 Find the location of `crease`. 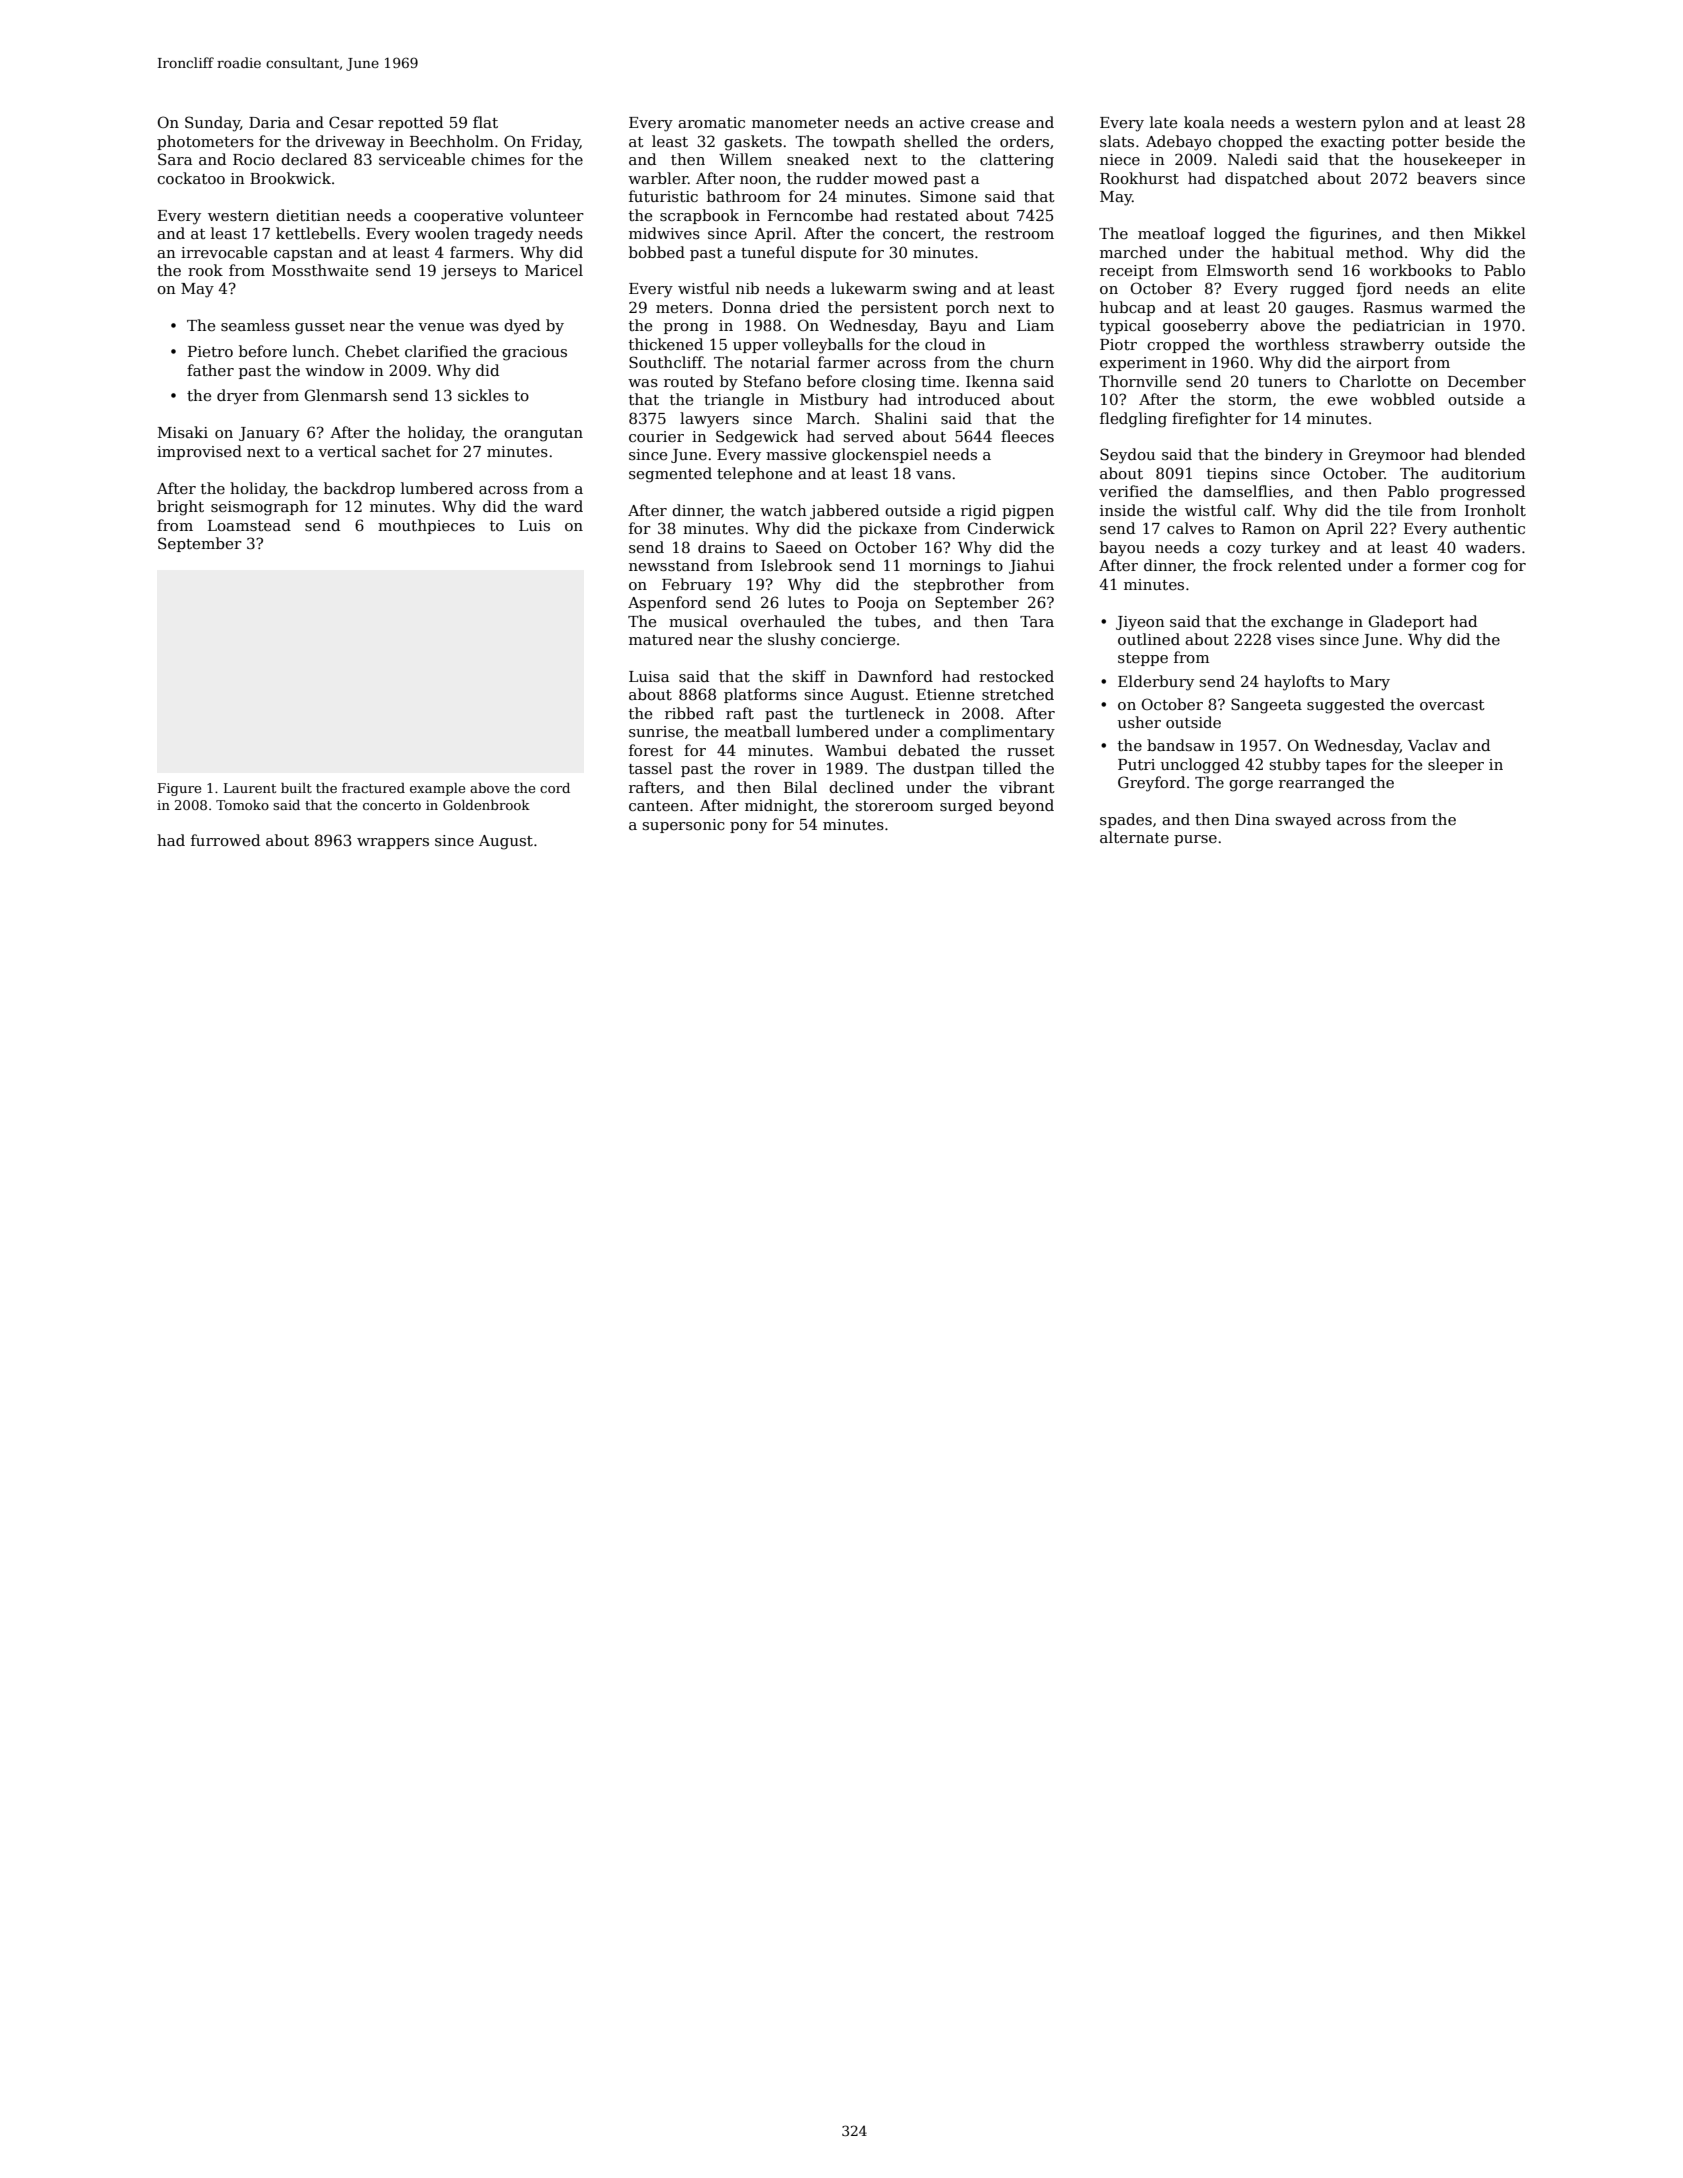

crease is located at coordinates (995, 124).
